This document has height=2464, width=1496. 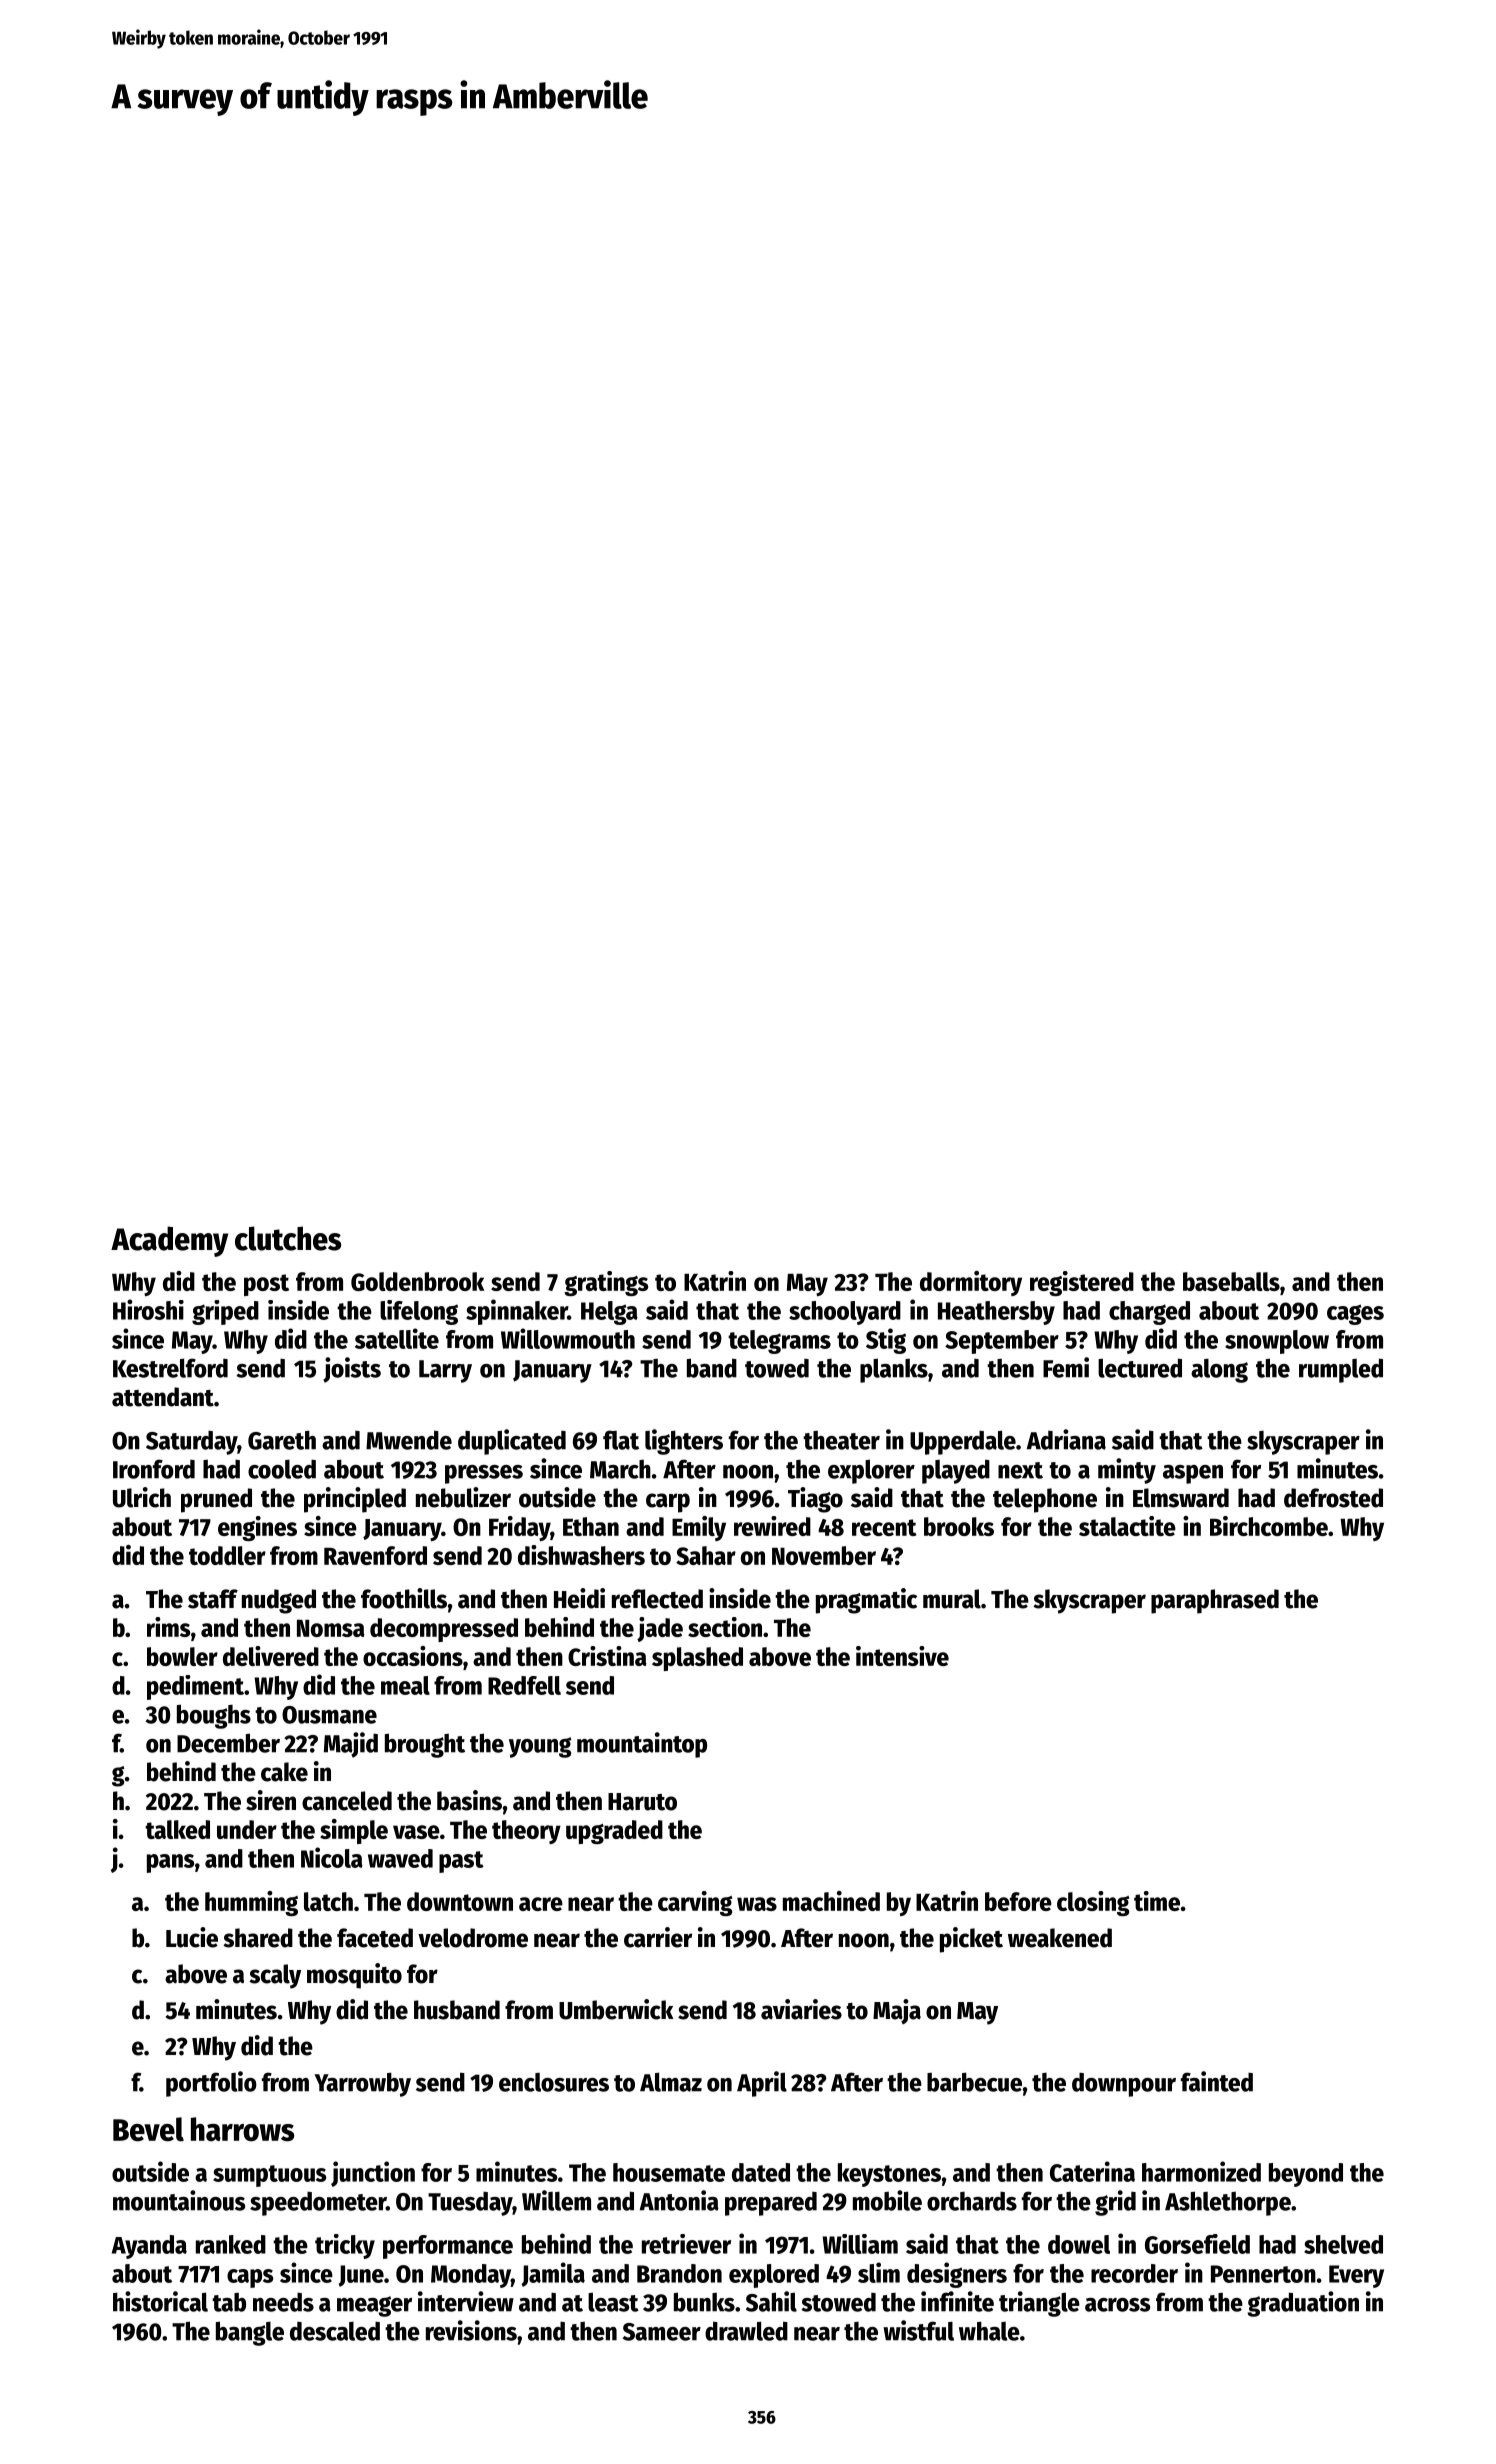 What do you see at coordinates (1231, 1281) in the document?
I see `baseballs` at bounding box center [1231, 1281].
